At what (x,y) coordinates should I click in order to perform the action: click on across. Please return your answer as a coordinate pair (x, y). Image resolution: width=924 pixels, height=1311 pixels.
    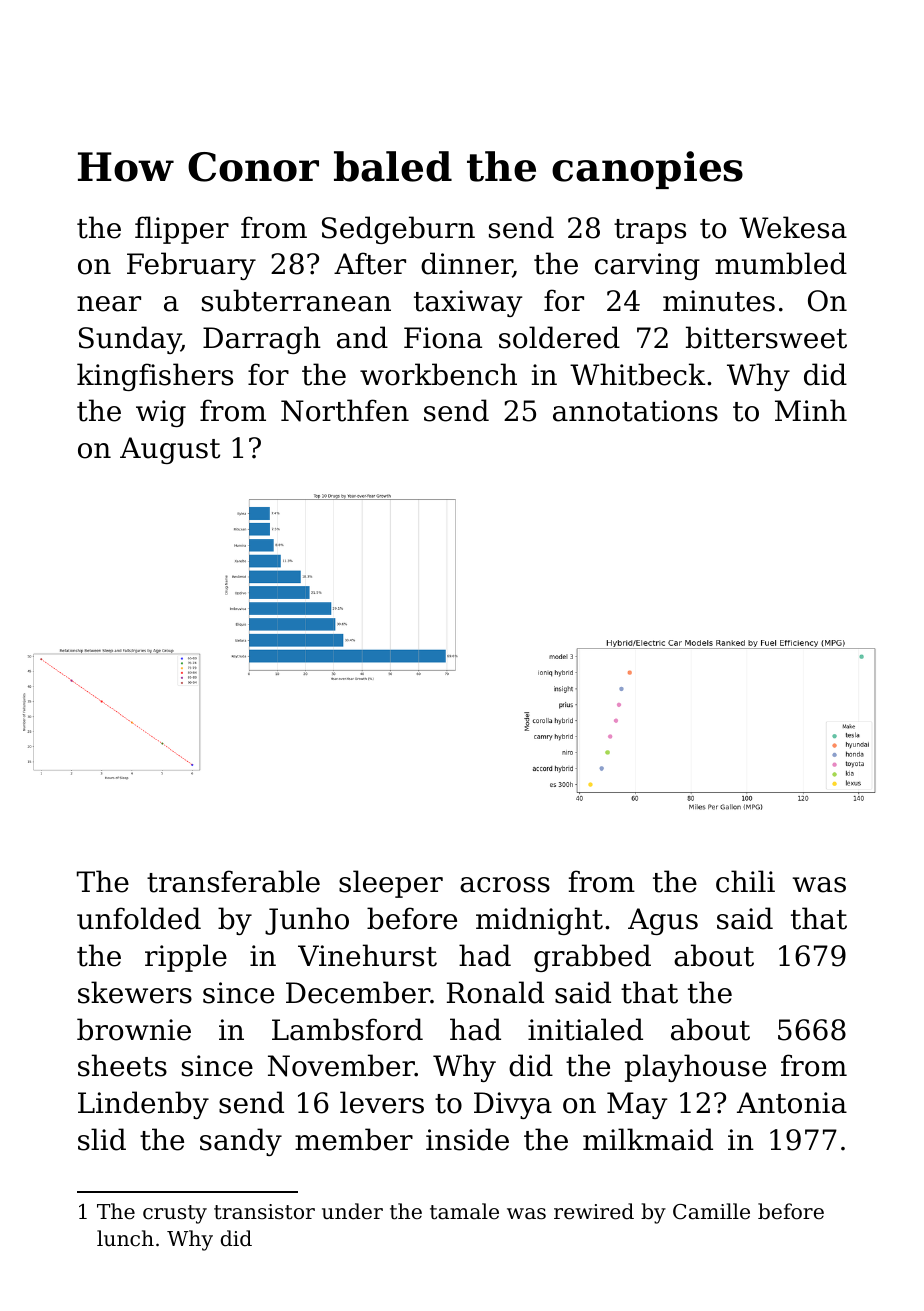
    Looking at the image, I should click on (505, 885).
